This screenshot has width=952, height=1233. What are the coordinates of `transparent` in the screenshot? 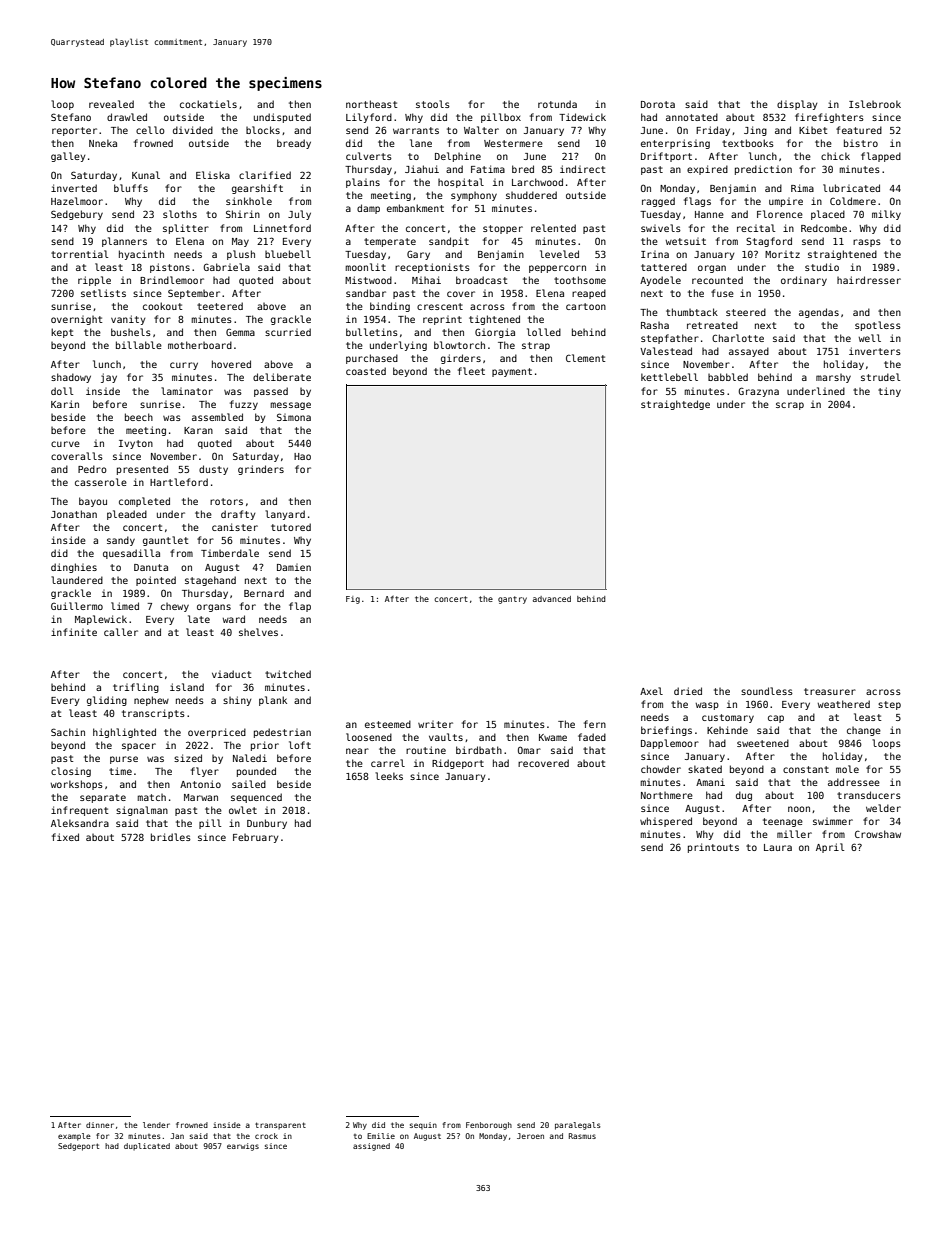 It's located at (280, 1126).
